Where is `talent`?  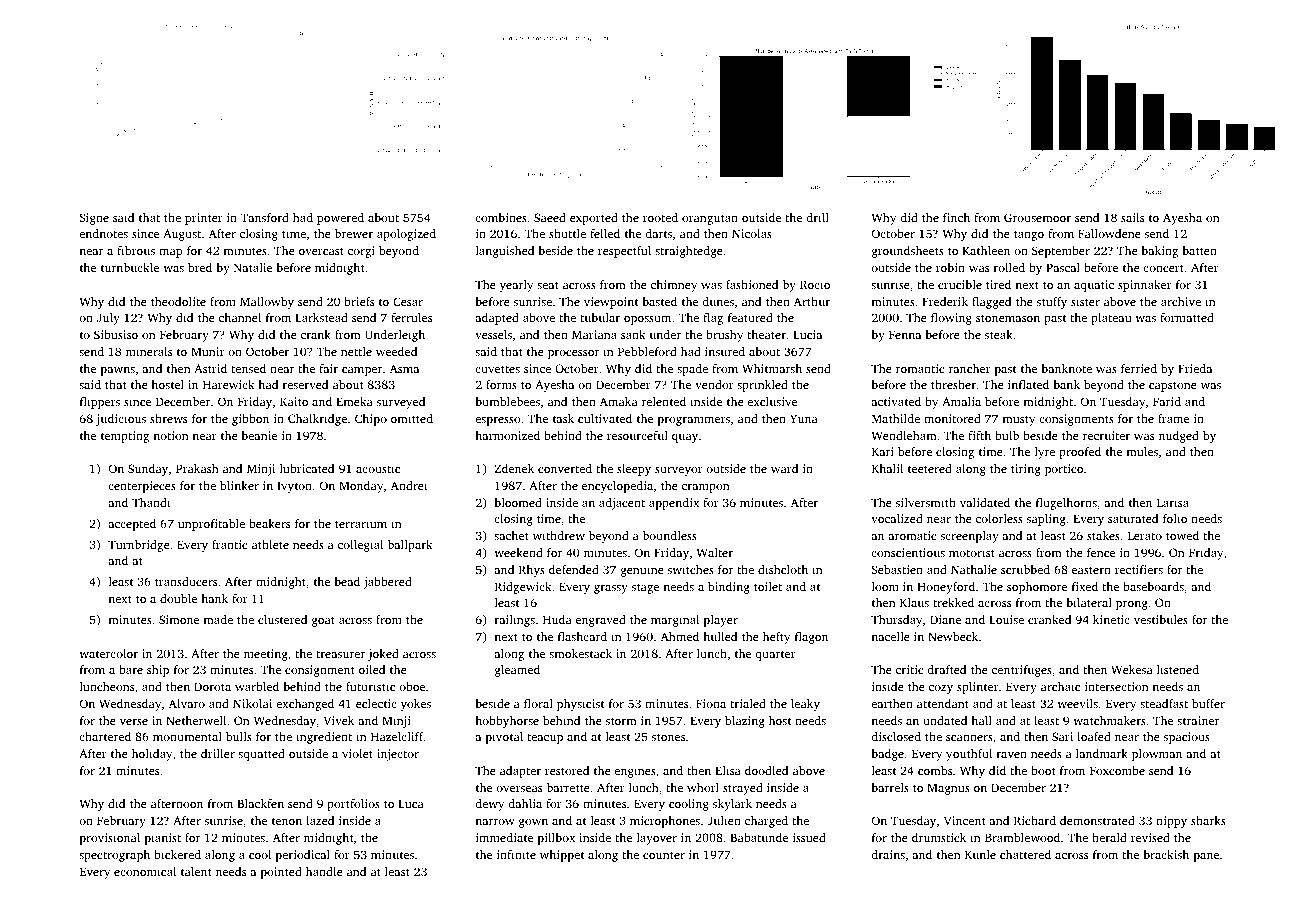
talent is located at coordinates (196, 871).
